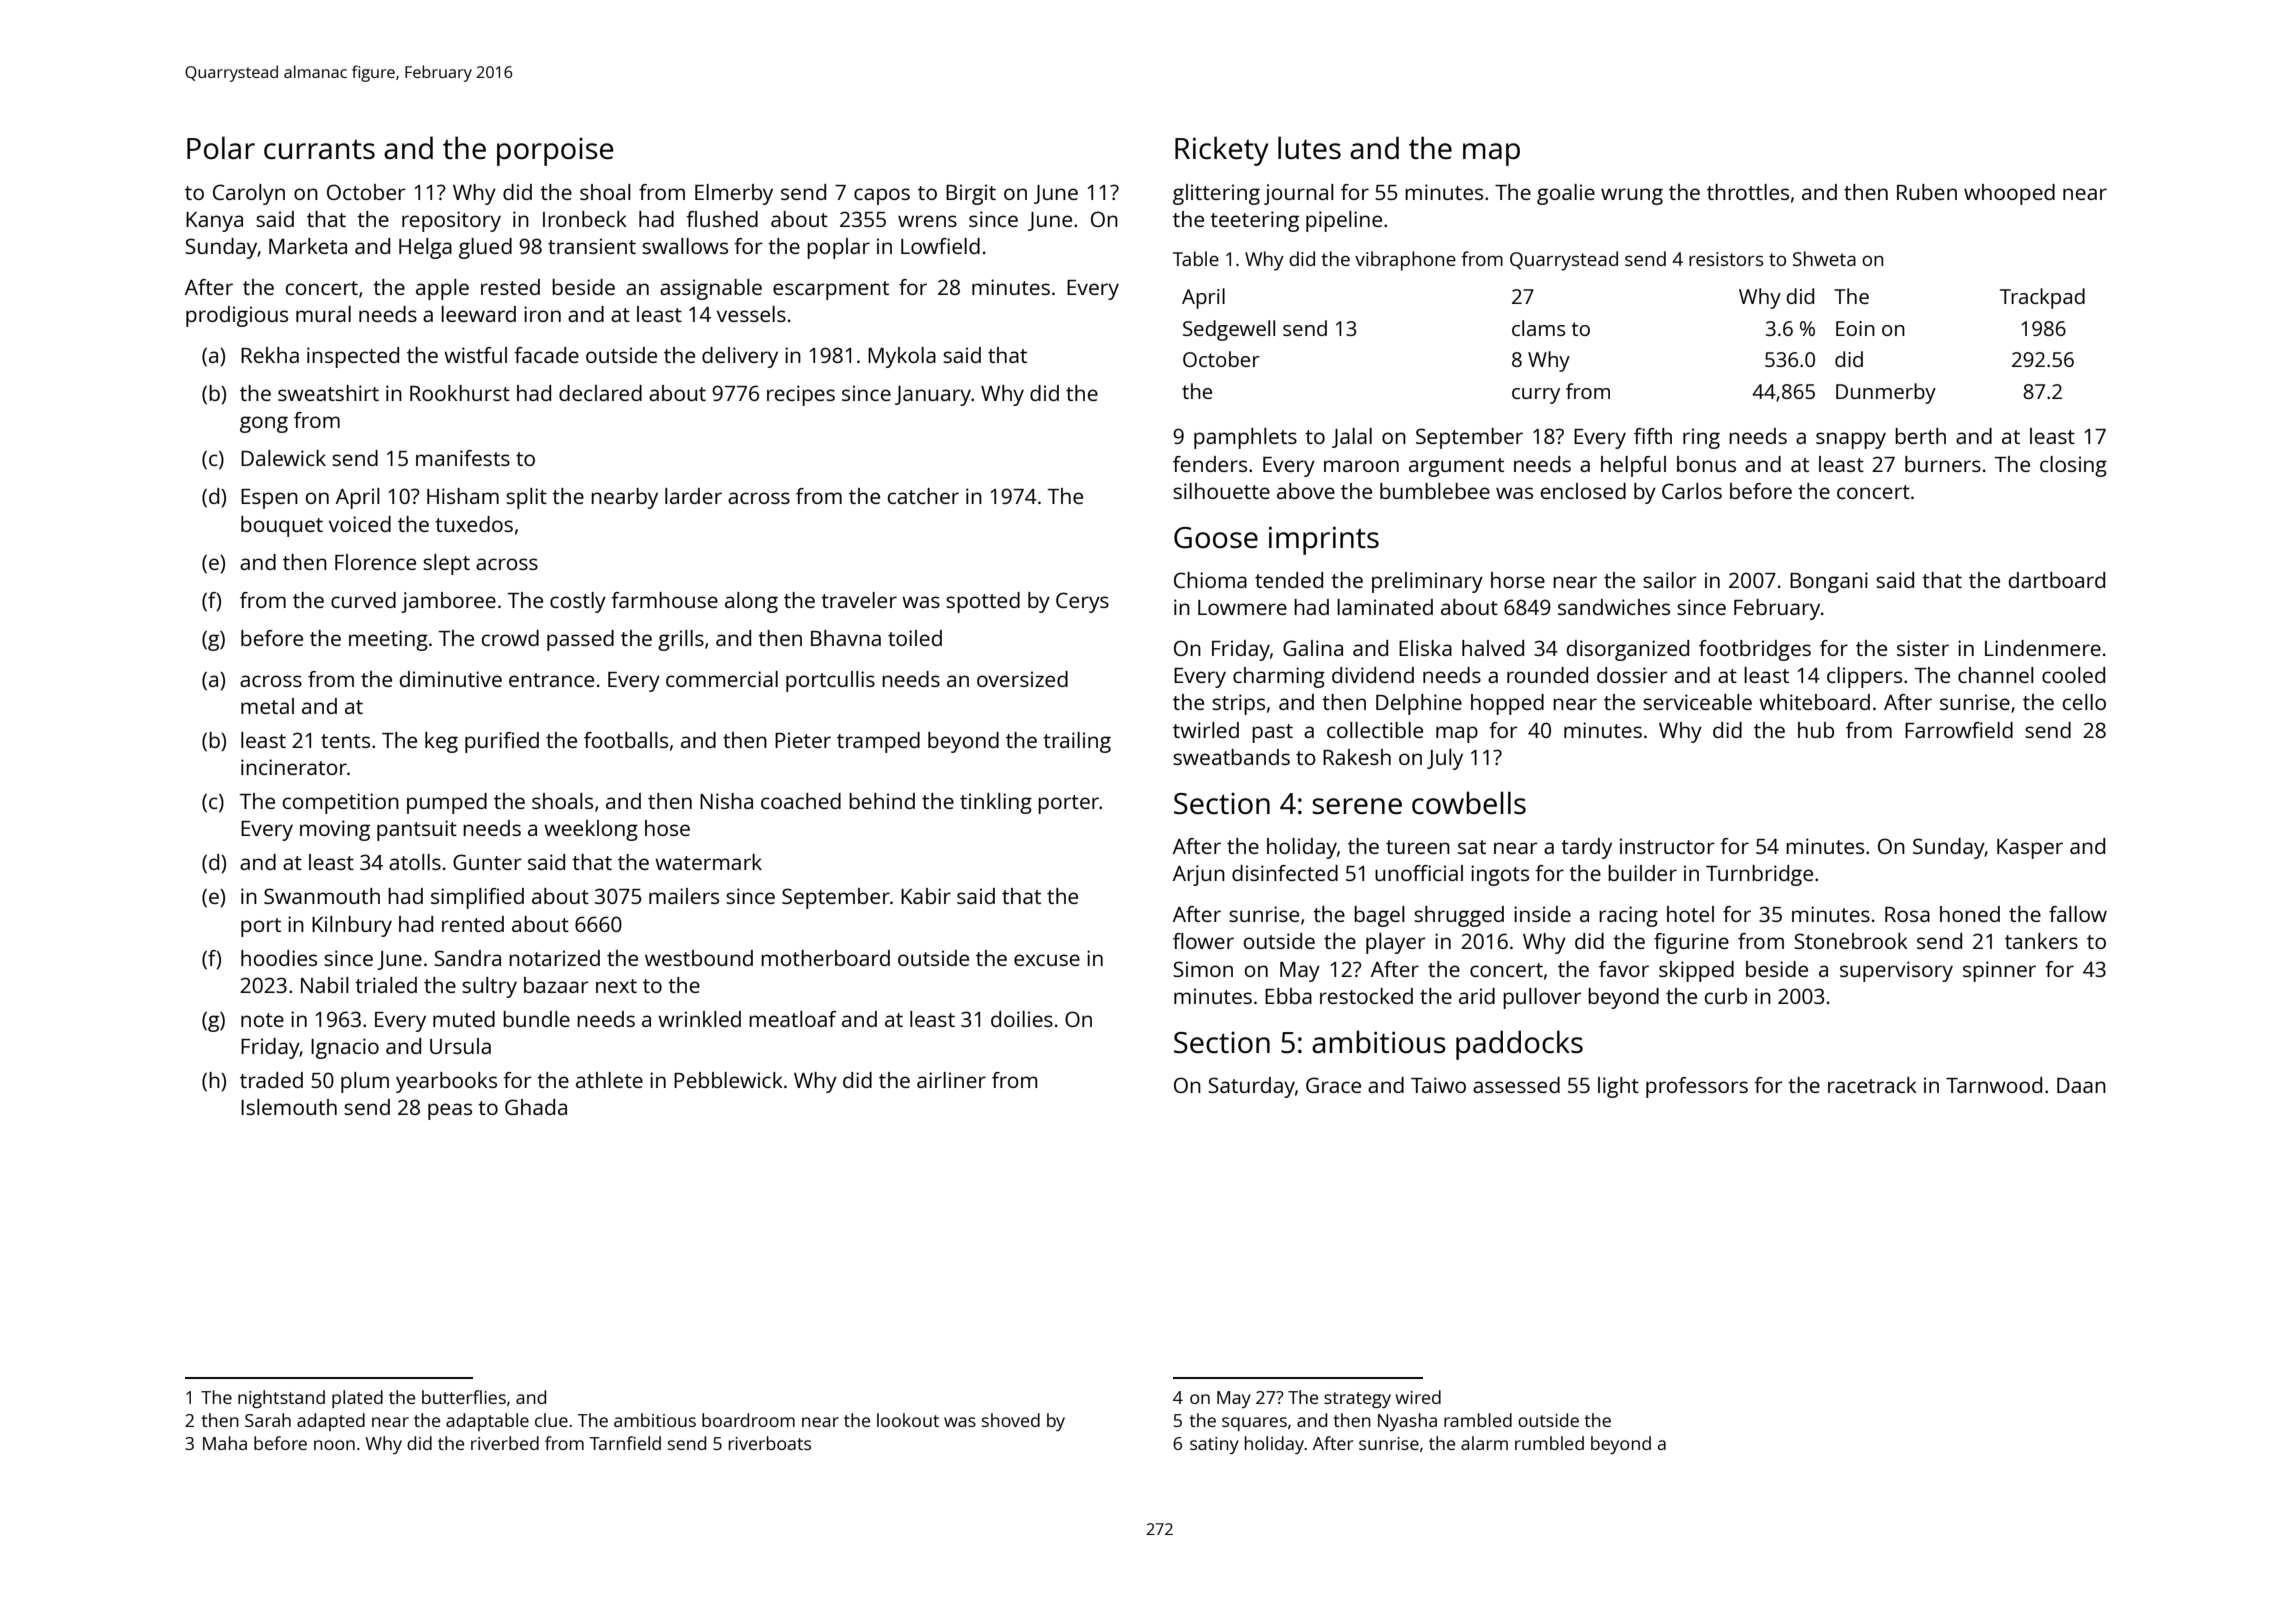 The width and height of the screenshot is (2292, 1620). What do you see at coordinates (923, 496) in the screenshot?
I see `catcher` at bounding box center [923, 496].
